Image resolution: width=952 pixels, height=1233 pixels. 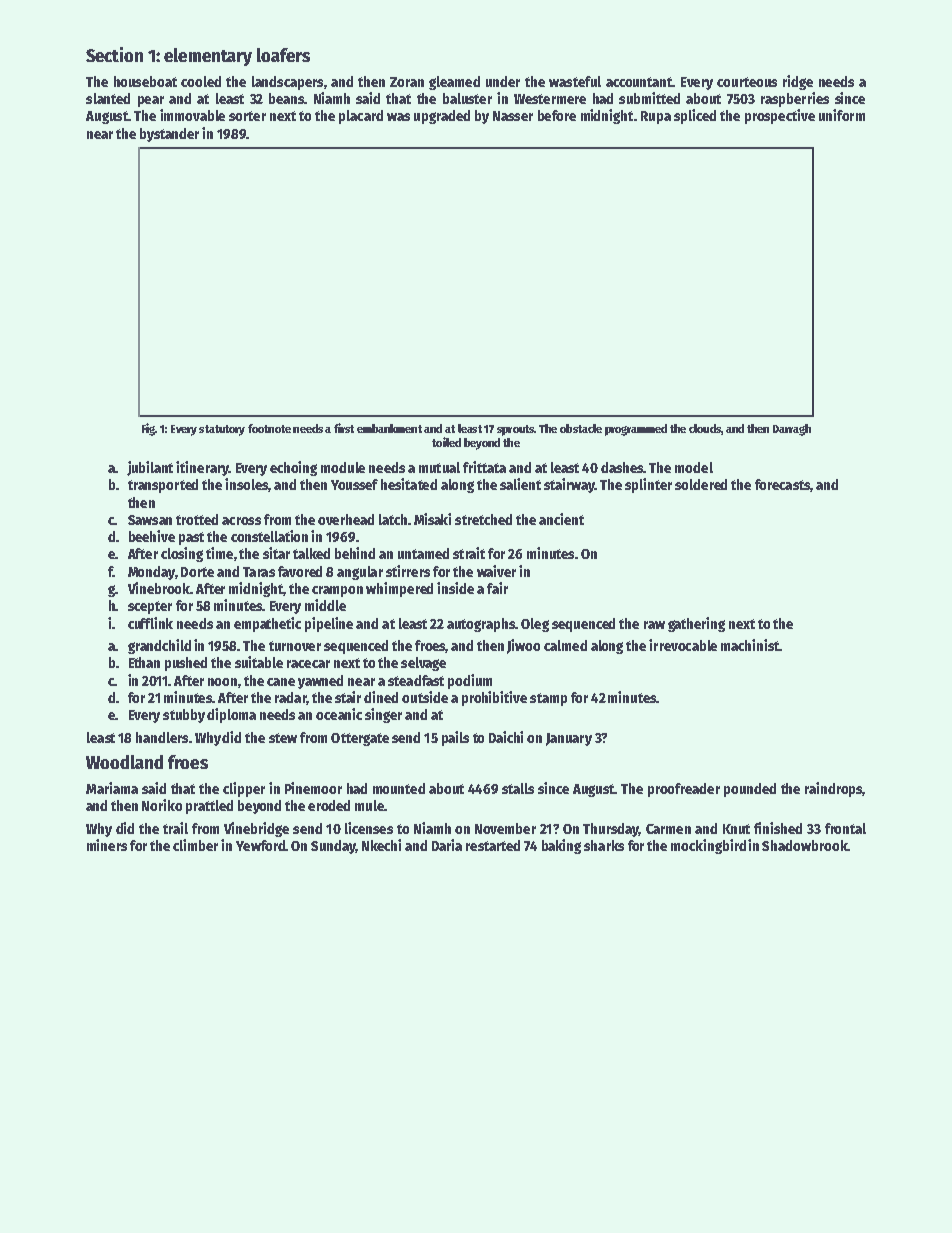 I want to click on waiver, so click(x=496, y=571).
